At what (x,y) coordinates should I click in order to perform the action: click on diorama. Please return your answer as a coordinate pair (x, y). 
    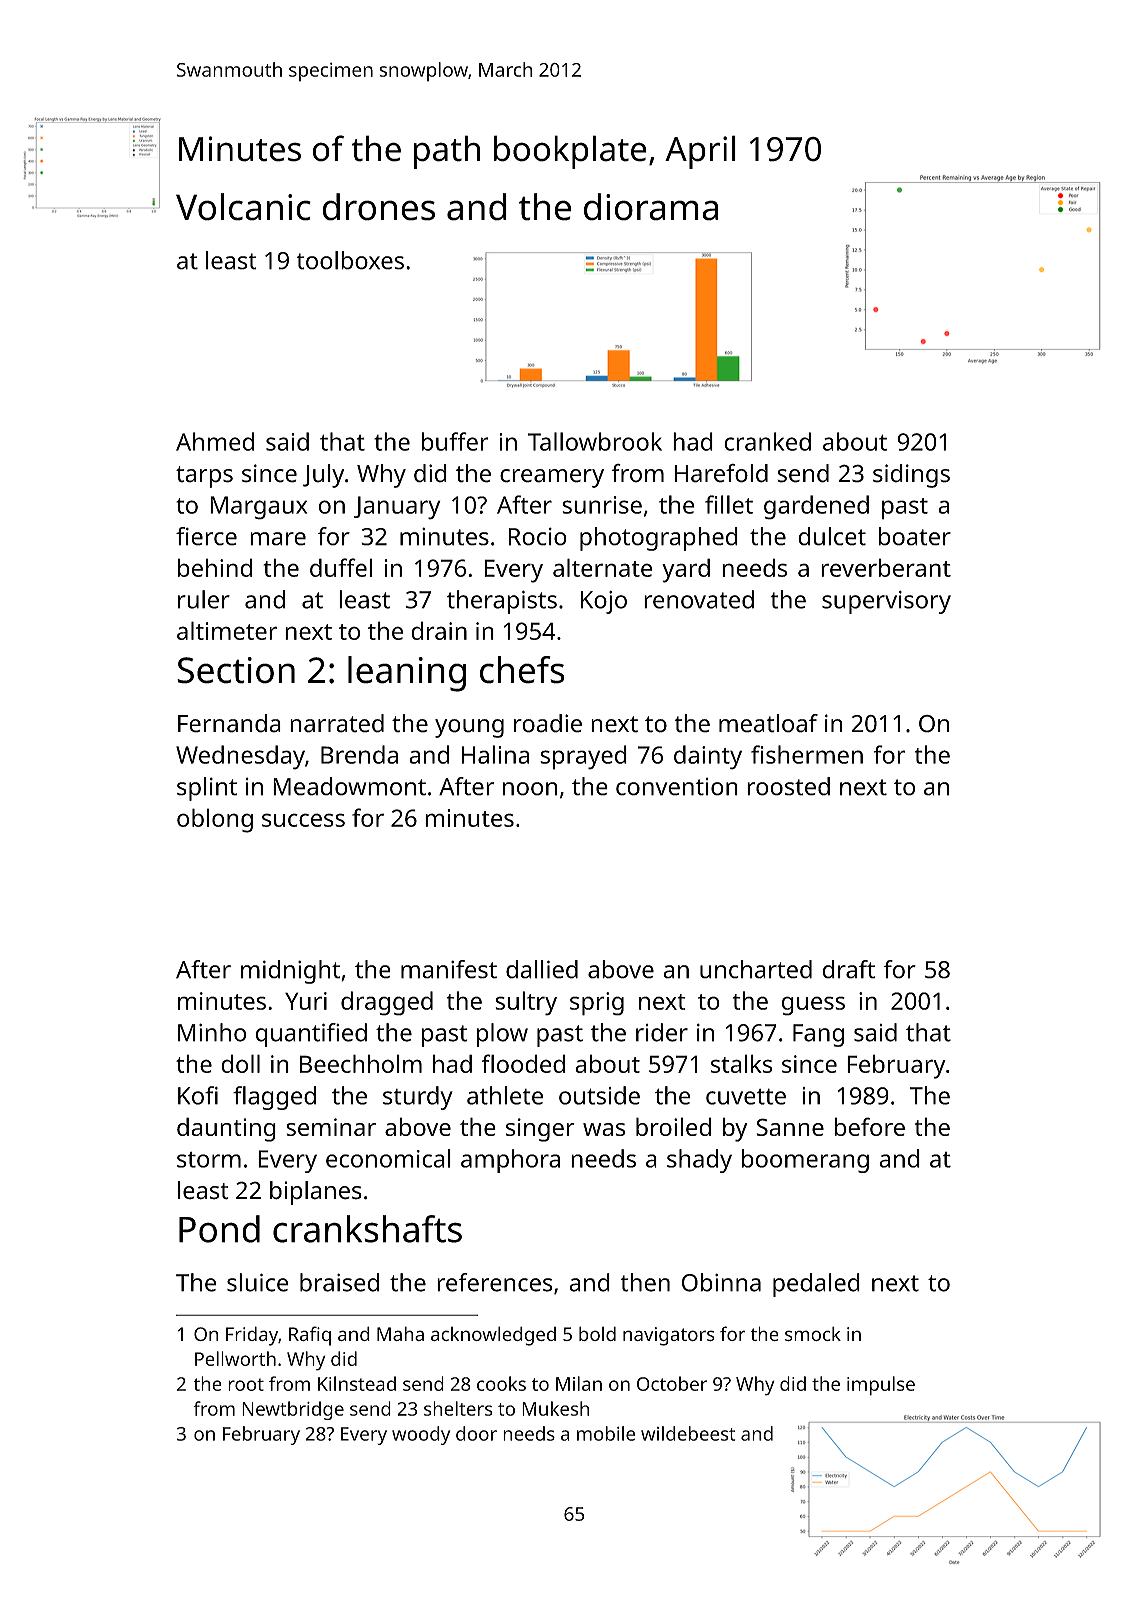
    Looking at the image, I should click on (651, 207).
